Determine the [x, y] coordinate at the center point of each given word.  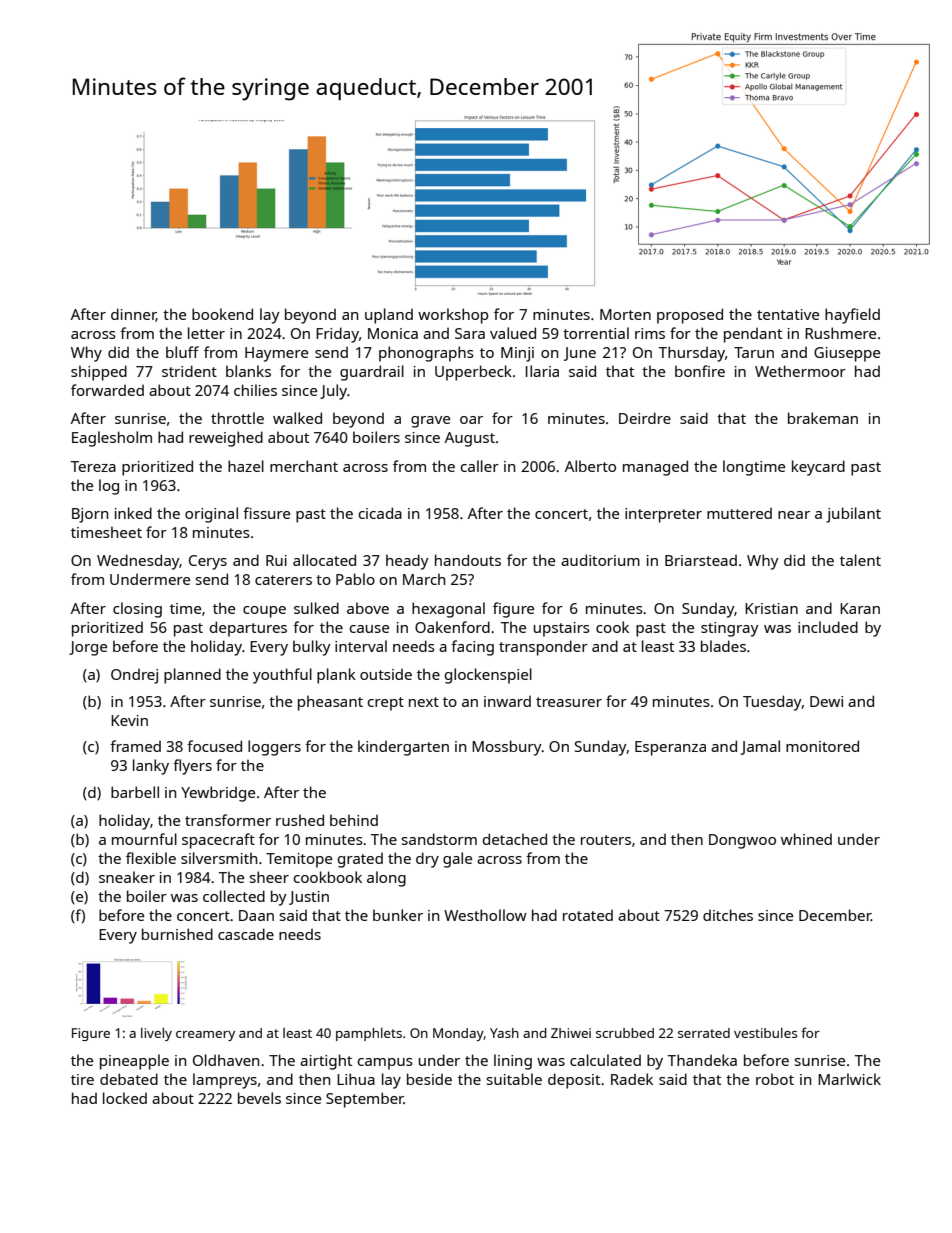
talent [860, 560]
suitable [514, 1079]
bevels [259, 1098]
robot [775, 1079]
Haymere [276, 354]
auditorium [600, 560]
